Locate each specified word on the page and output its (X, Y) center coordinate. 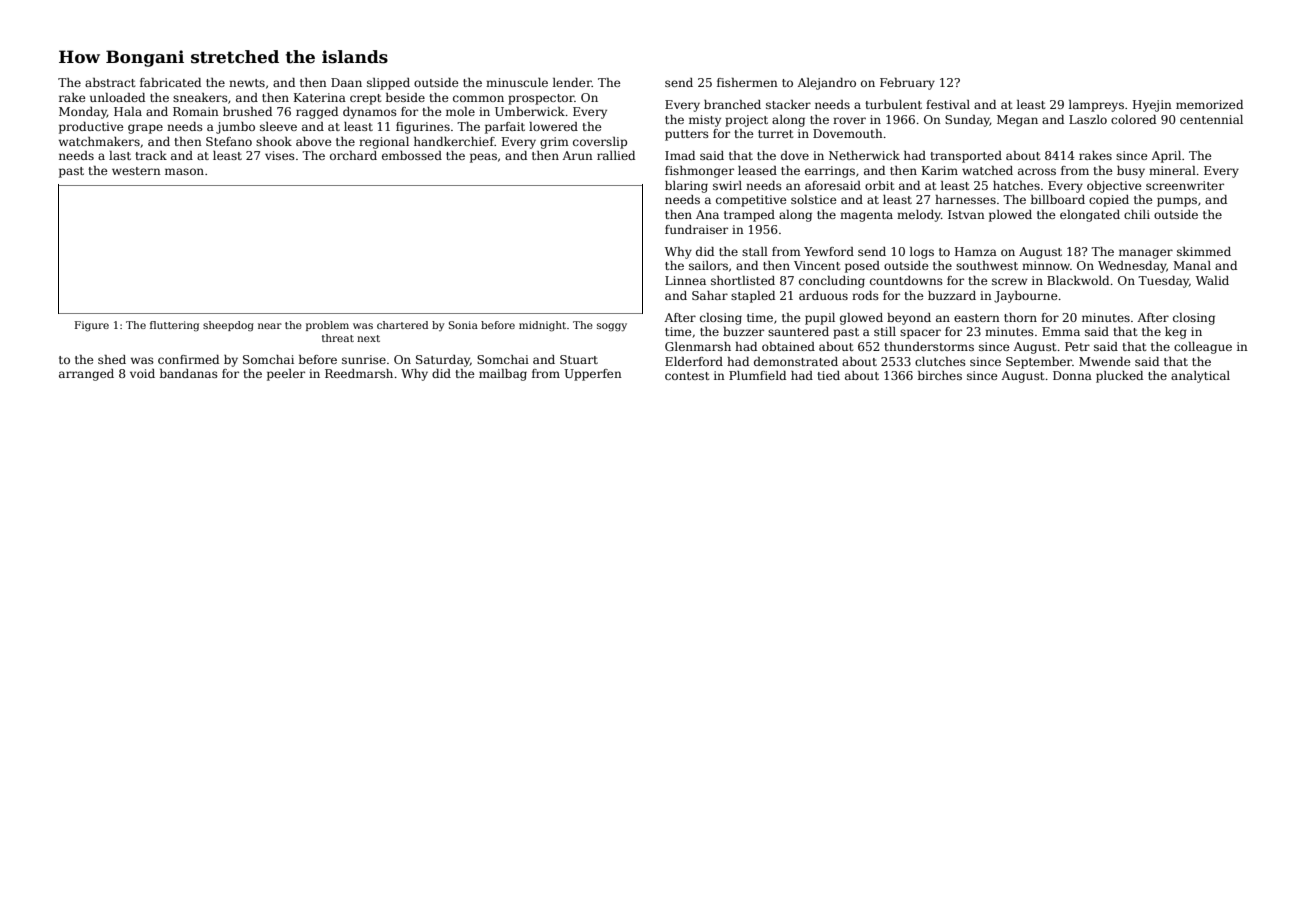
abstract (110, 82)
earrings (830, 172)
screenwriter (1185, 185)
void (142, 373)
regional (384, 143)
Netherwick (864, 155)
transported (966, 157)
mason (184, 171)
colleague (1203, 348)
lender (572, 82)
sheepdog (228, 326)
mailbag (503, 375)
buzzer (743, 331)
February (907, 84)
